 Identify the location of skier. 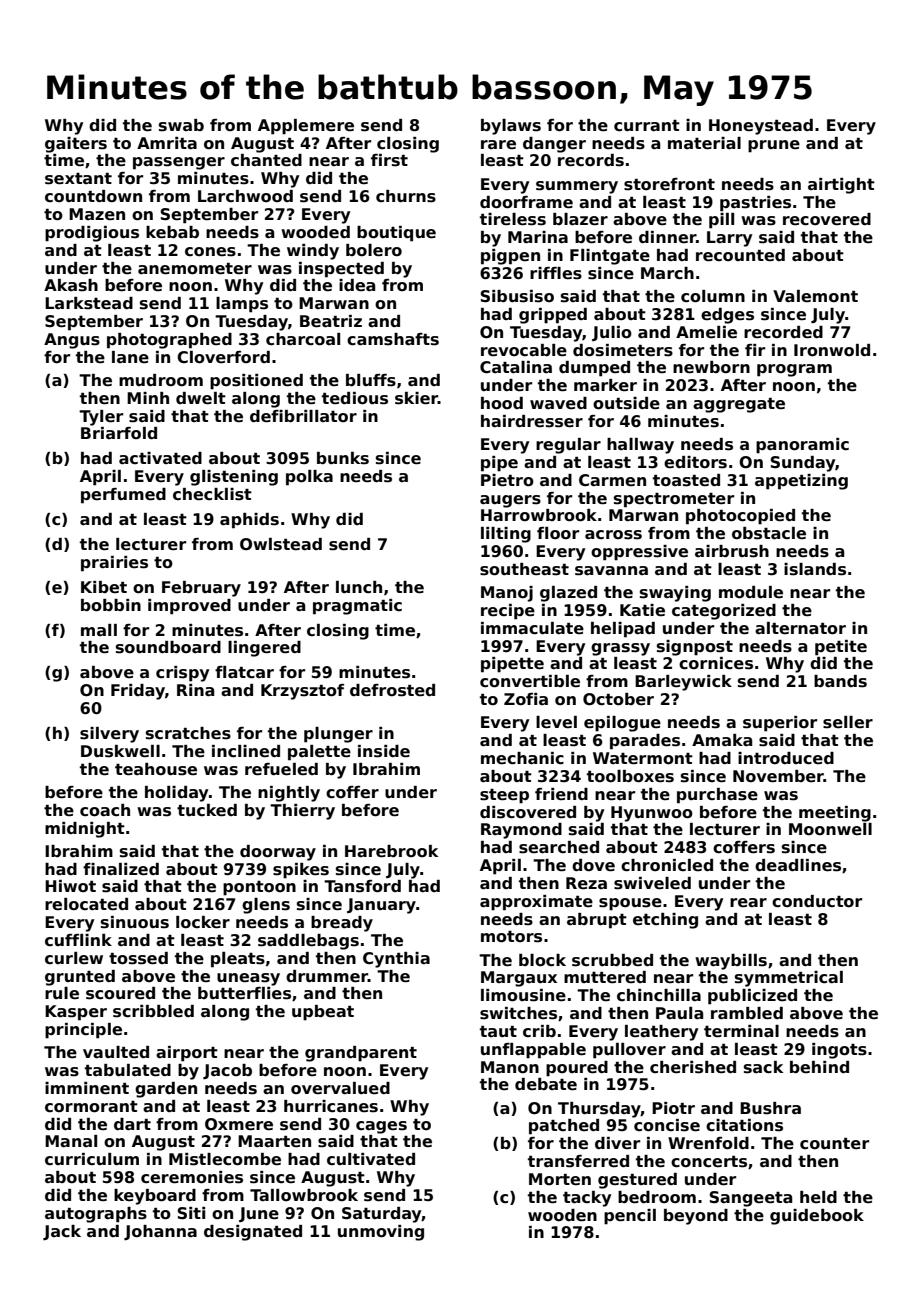
(416, 398).
